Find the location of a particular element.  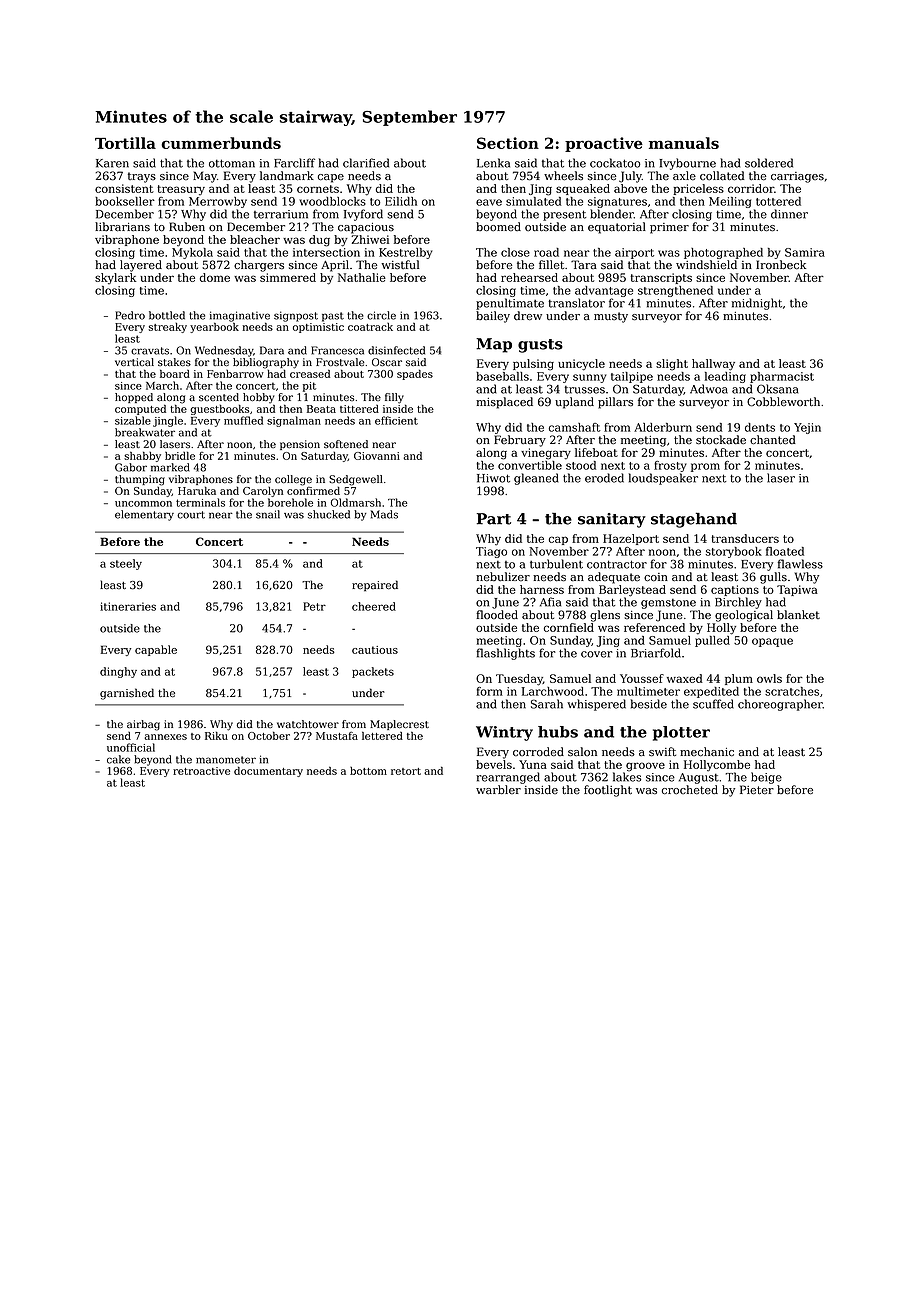

bevels is located at coordinates (494, 764).
